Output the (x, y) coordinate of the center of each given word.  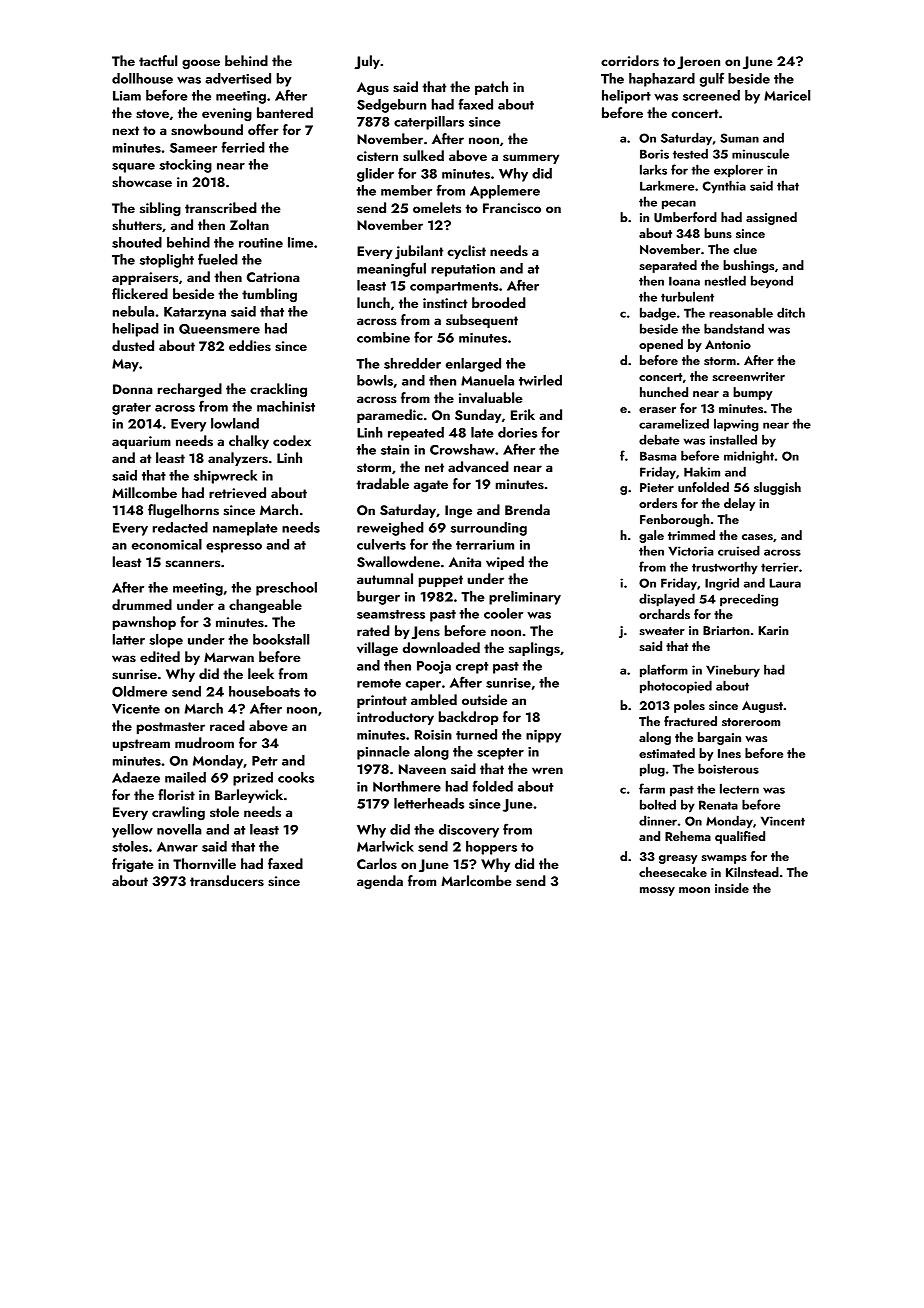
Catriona (273, 277)
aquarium (141, 442)
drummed (142, 604)
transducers (227, 881)
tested (690, 153)
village (377, 649)
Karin (773, 630)
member (406, 190)
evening (227, 114)
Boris (654, 154)
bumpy (752, 393)
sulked (423, 156)
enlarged (473, 365)
